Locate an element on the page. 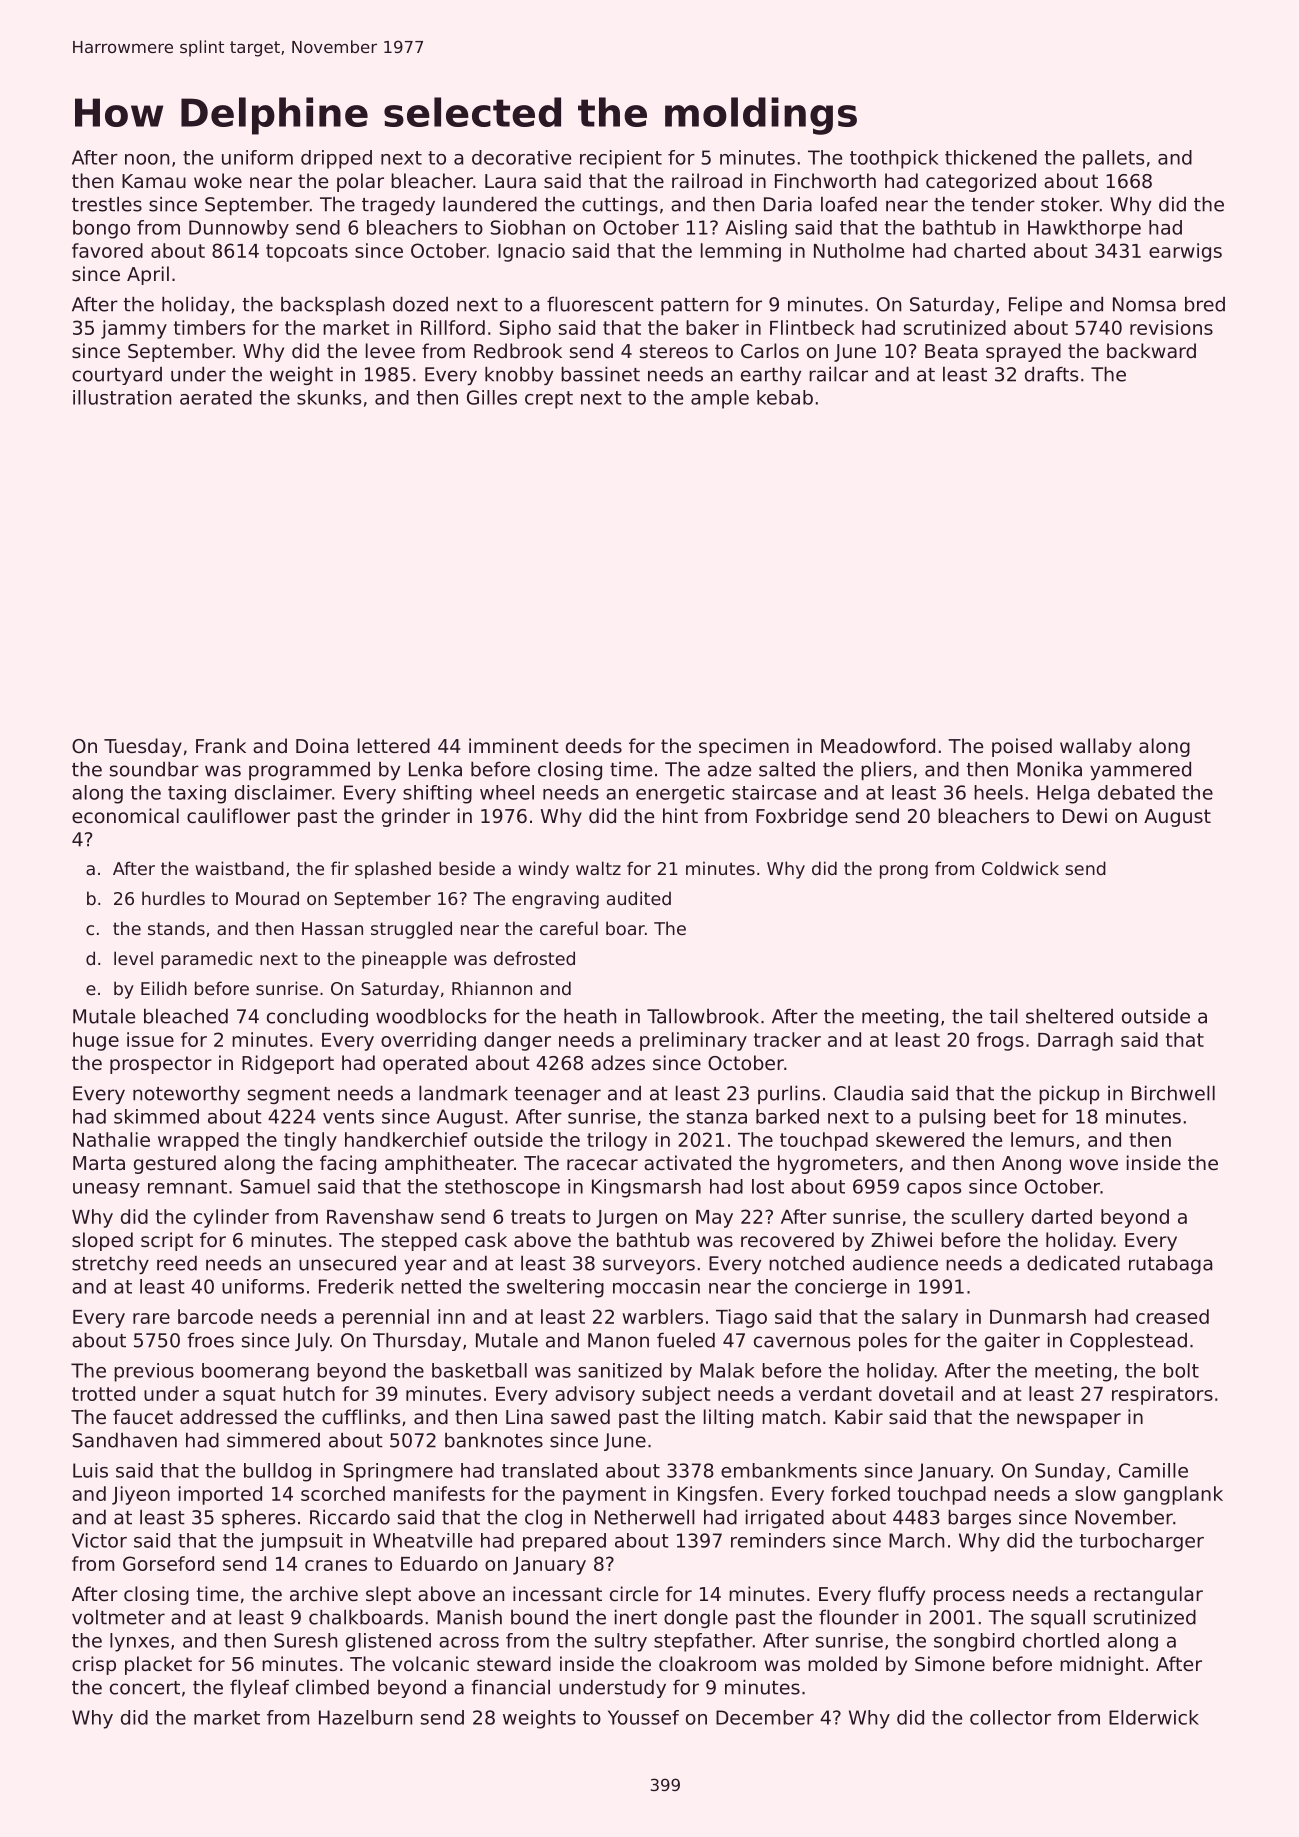  drafts is located at coordinates (1051, 374).
